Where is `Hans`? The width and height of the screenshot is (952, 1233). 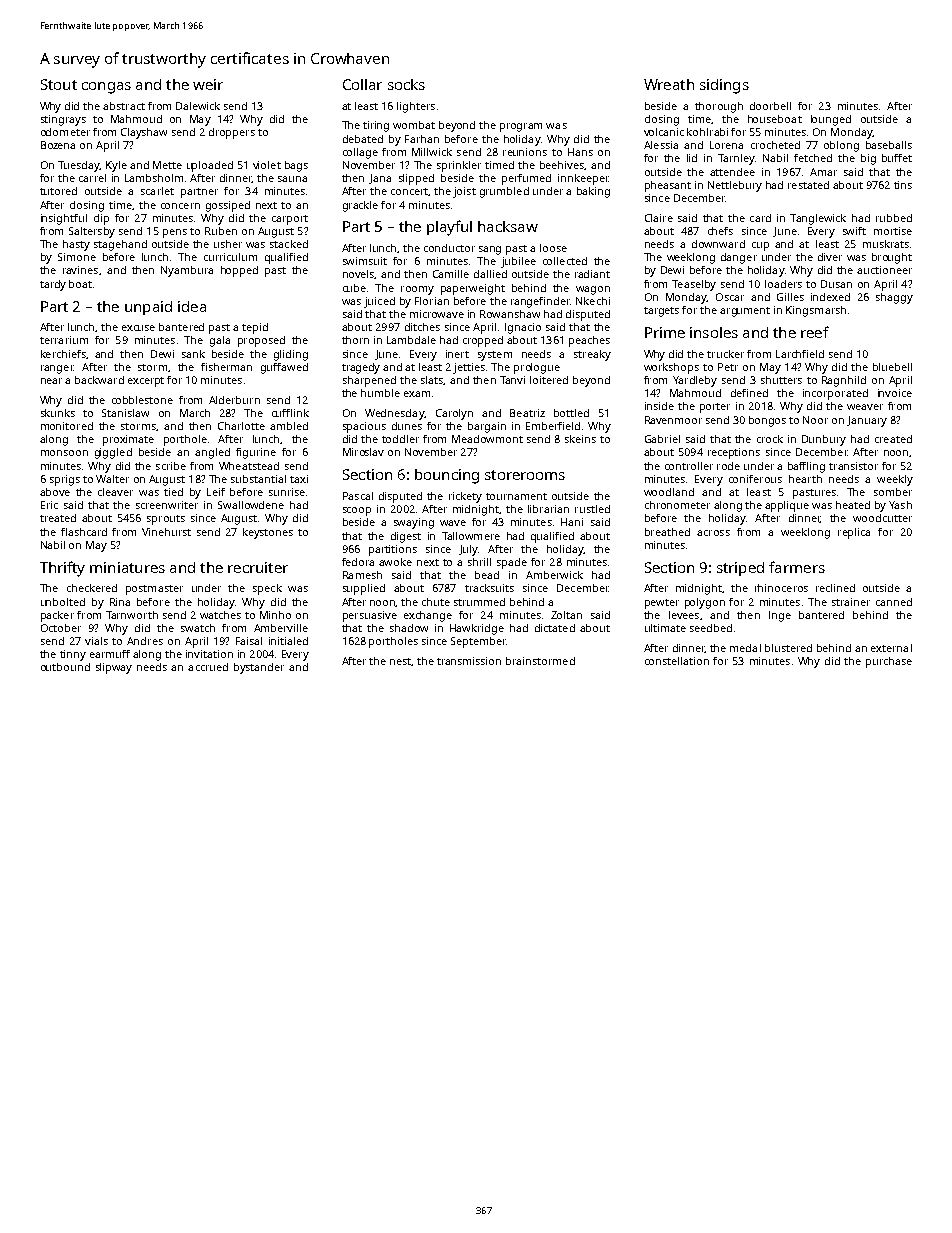 Hans is located at coordinates (580, 152).
